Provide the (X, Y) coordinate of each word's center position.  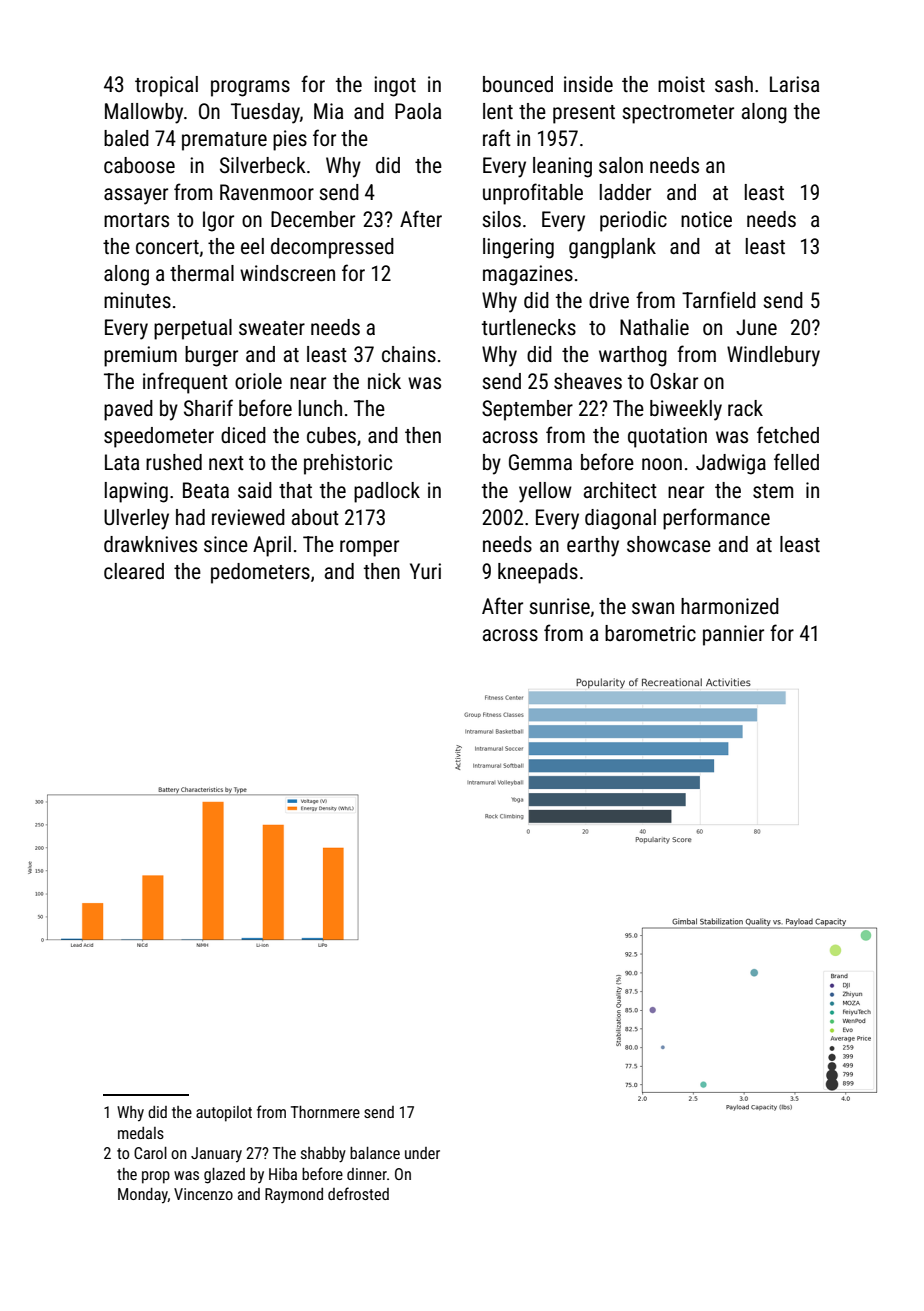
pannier (733, 635)
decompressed (332, 248)
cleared (134, 571)
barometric (650, 633)
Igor (218, 221)
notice (706, 219)
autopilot (224, 1114)
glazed (224, 1176)
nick (384, 381)
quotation (667, 437)
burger (211, 356)
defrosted (358, 1193)
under (422, 1153)
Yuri (425, 571)
